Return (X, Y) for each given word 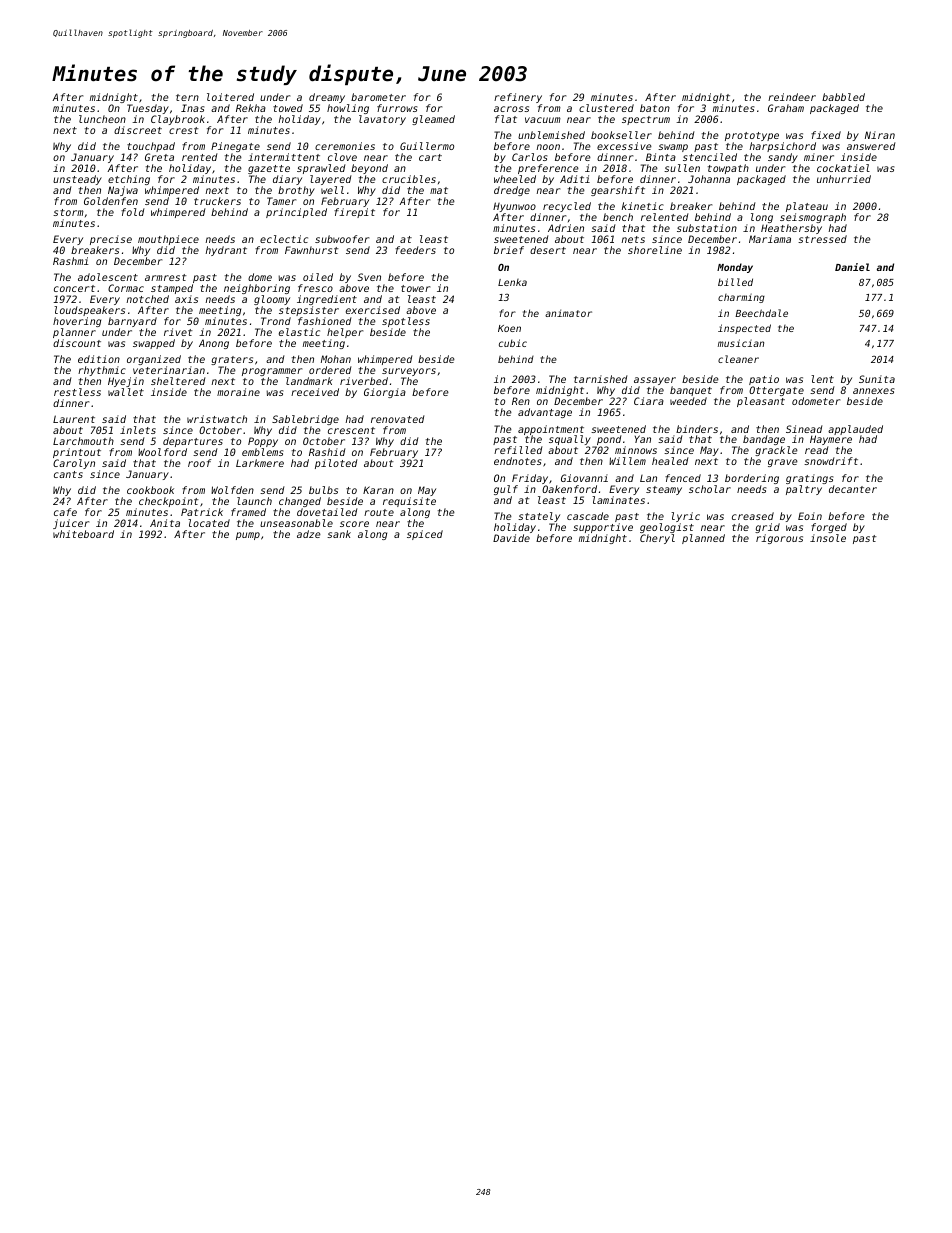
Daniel (852, 267)
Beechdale (761, 313)
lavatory (382, 120)
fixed (826, 135)
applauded (855, 430)
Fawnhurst (312, 250)
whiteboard (83, 534)
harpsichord (783, 147)
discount (77, 343)
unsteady (77, 180)
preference (548, 169)
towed (288, 108)
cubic (513, 343)
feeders (415, 250)
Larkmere (260, 463)
